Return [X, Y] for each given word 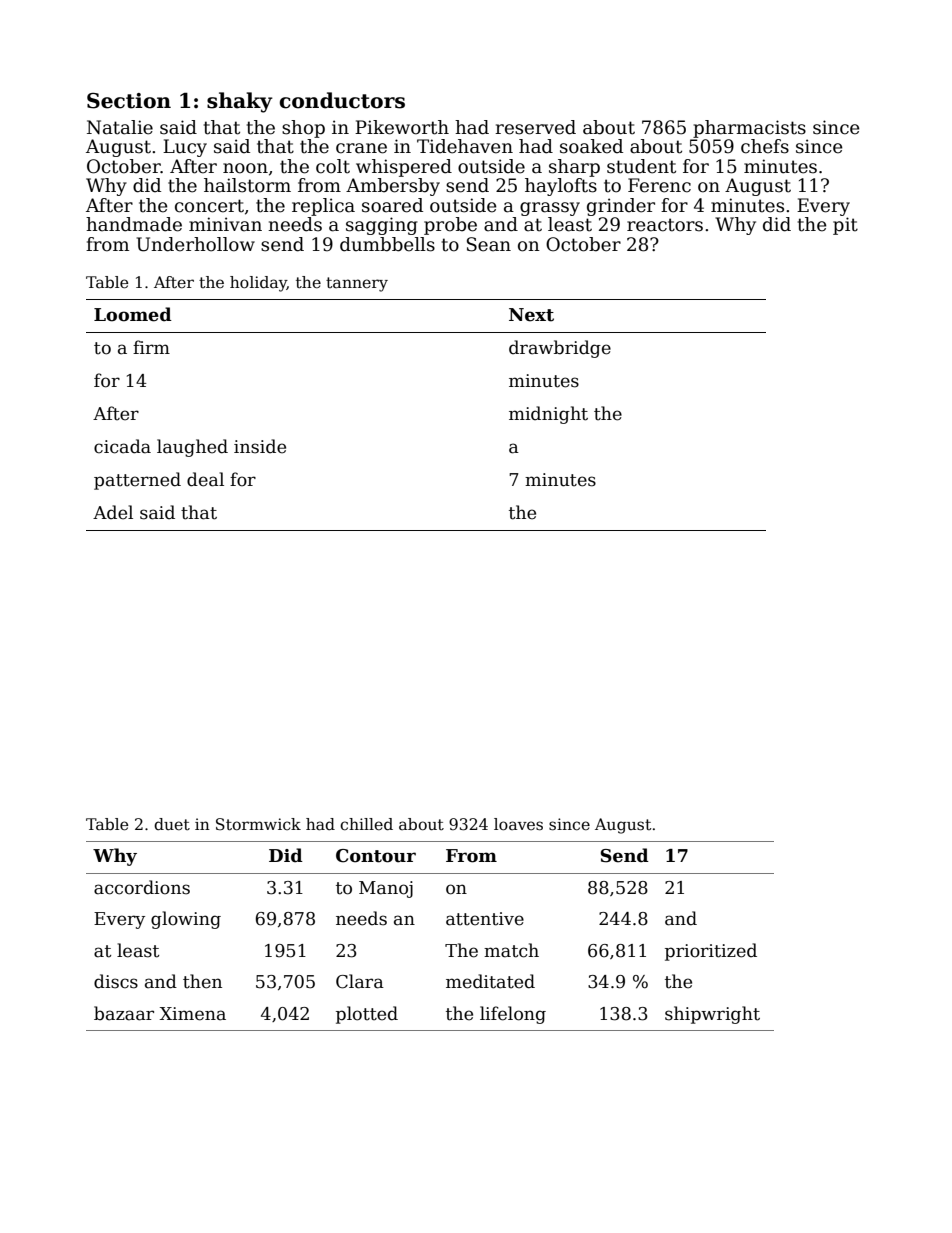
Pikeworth [402, 127]
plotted [367, 1015]
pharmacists [749, 129]
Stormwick [258, 824]
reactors [665, 225]
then [202, 981]
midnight [548, 415]
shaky [240, 102]
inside [260, 446]
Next [531, 315]
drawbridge [560, 349]
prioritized [711, 952]
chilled [366, 824]
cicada [122, 446]
